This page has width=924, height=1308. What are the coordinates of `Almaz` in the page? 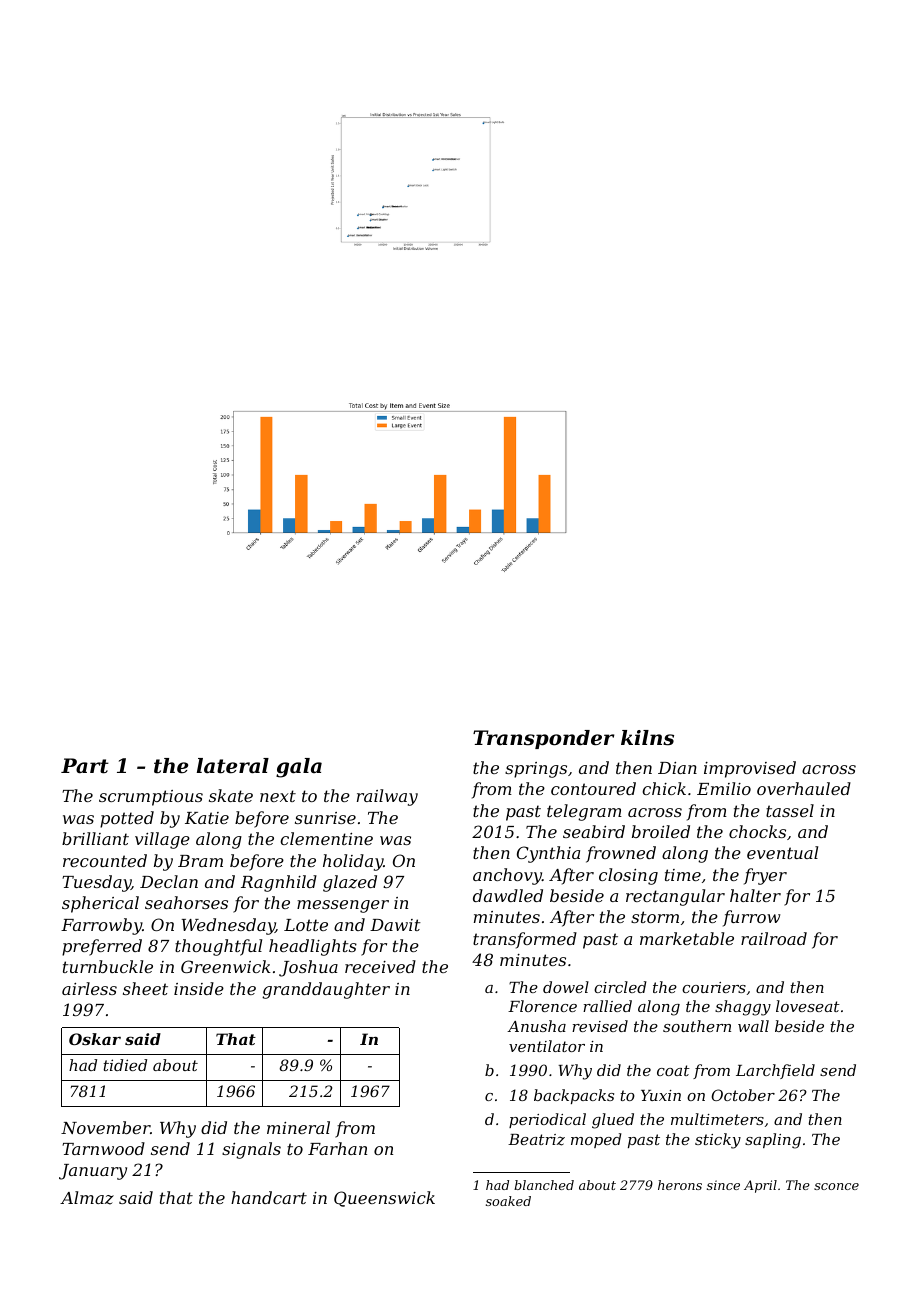 It's located at (87, 1198).
